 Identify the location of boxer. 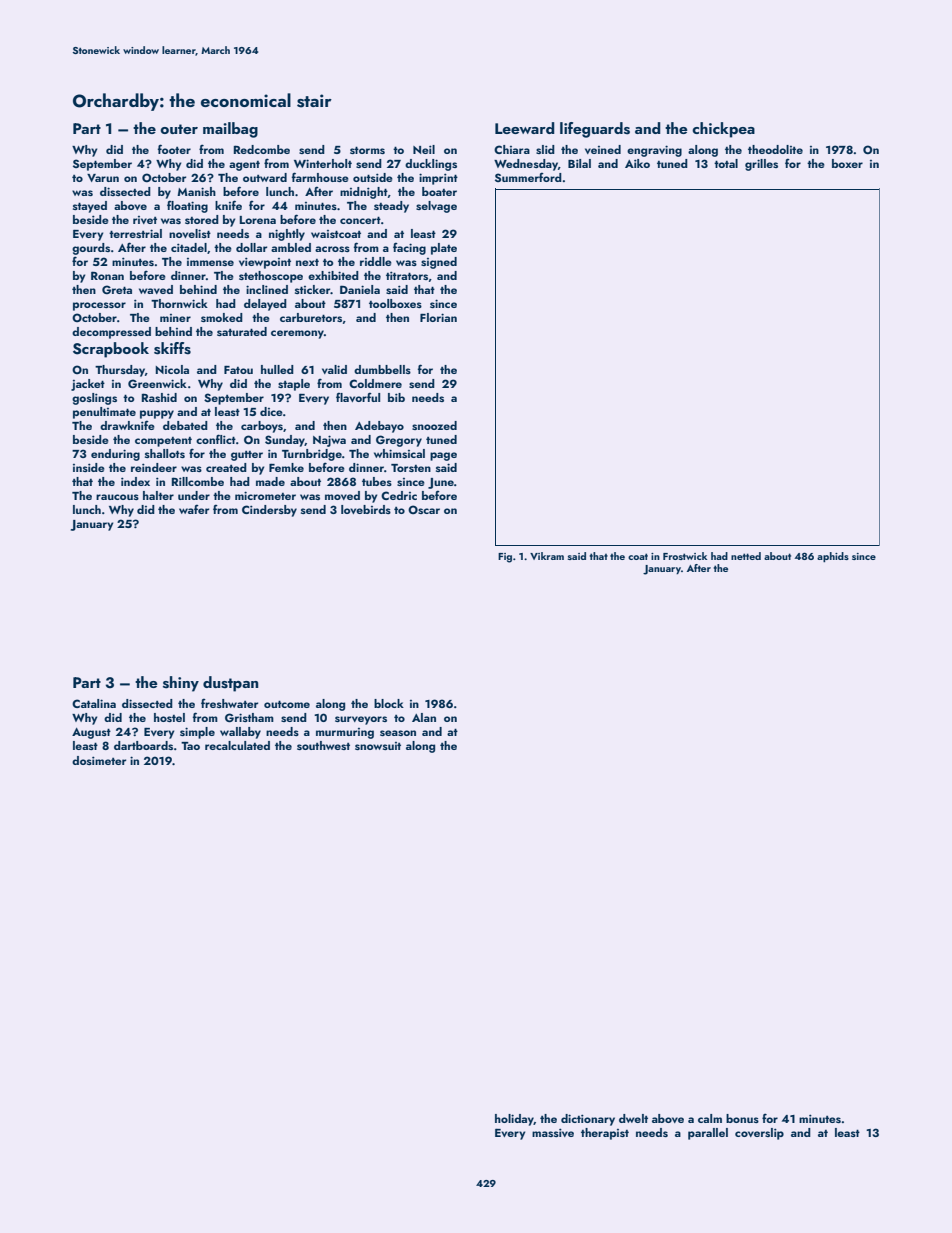
(847, 163).
